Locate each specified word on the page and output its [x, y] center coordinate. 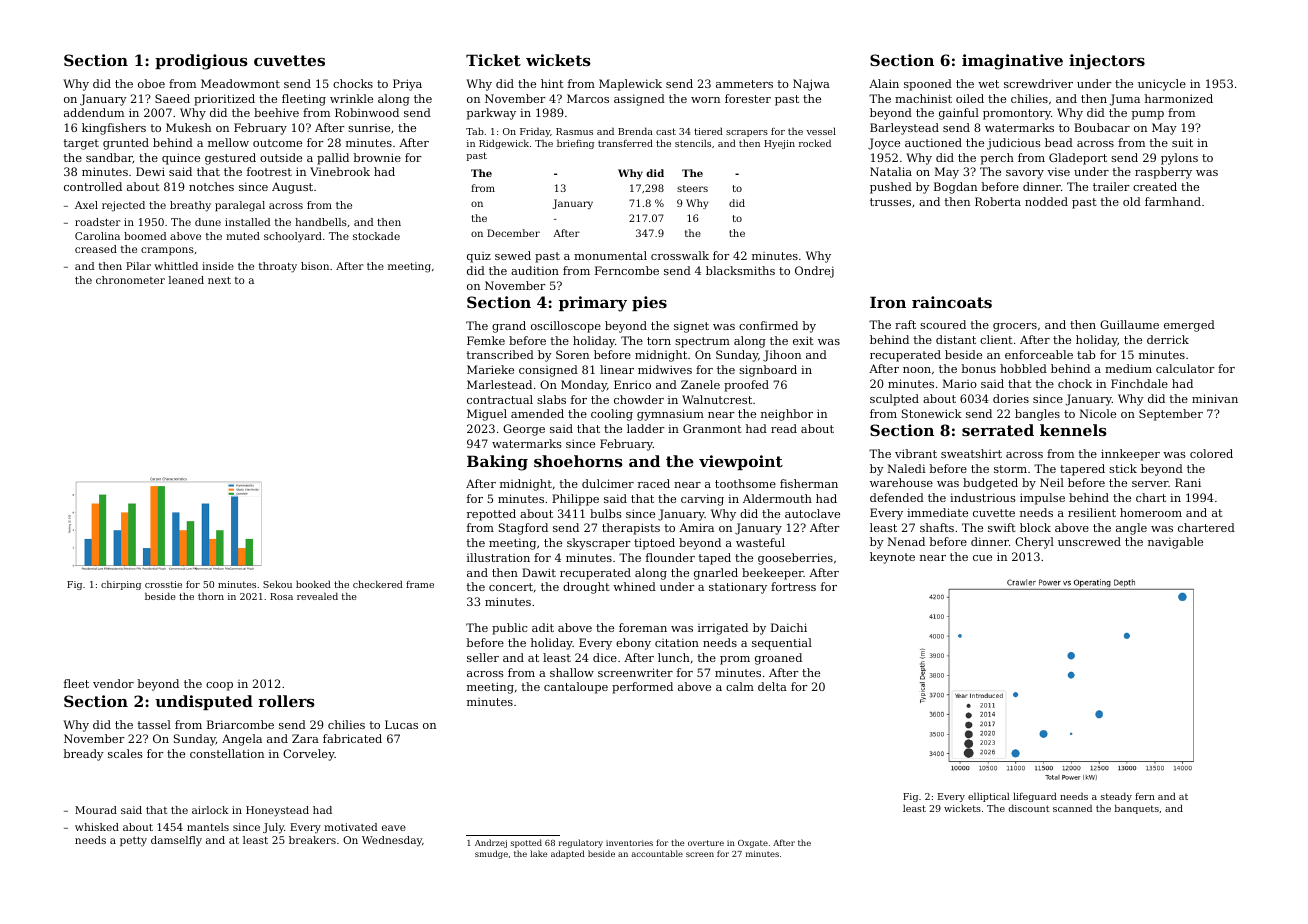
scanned [1072, 808]
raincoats [952, 302]
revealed [317, 596]
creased [96, 249]
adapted [568, 854]
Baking [497, 463]
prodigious [201, 62]
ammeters [744, 84]
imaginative [1012, 62]
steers [692, 188]
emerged [1189, 326]
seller [483, 657]
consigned [548, 371]
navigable [1175, 543]
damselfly [176, 841]
